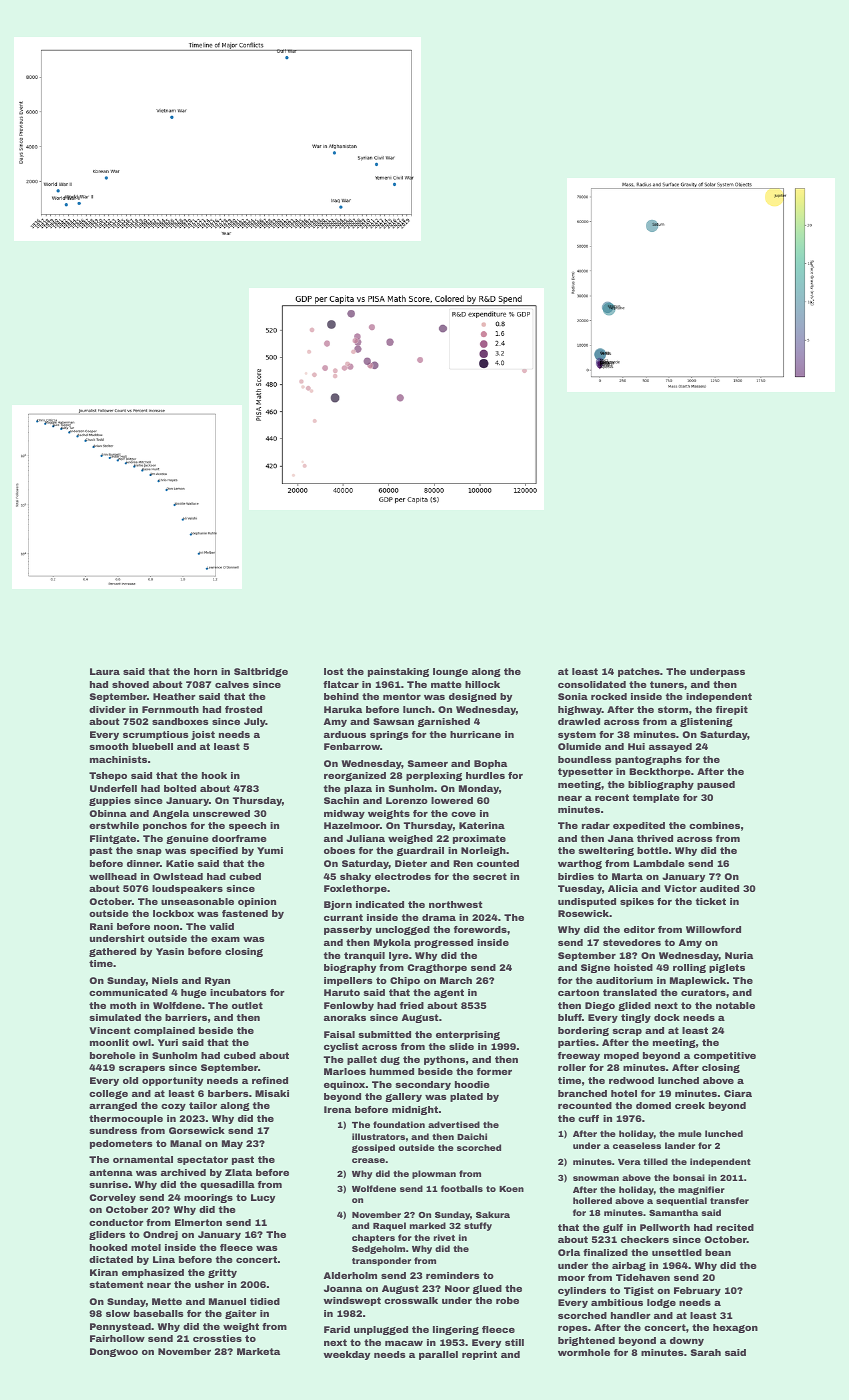 Image resolution: width=849 pixels, height=1400 pixels. What do you see at coordinates (475, 734) in the document?
I see `hurricane` at bounding box center [475, 734].
